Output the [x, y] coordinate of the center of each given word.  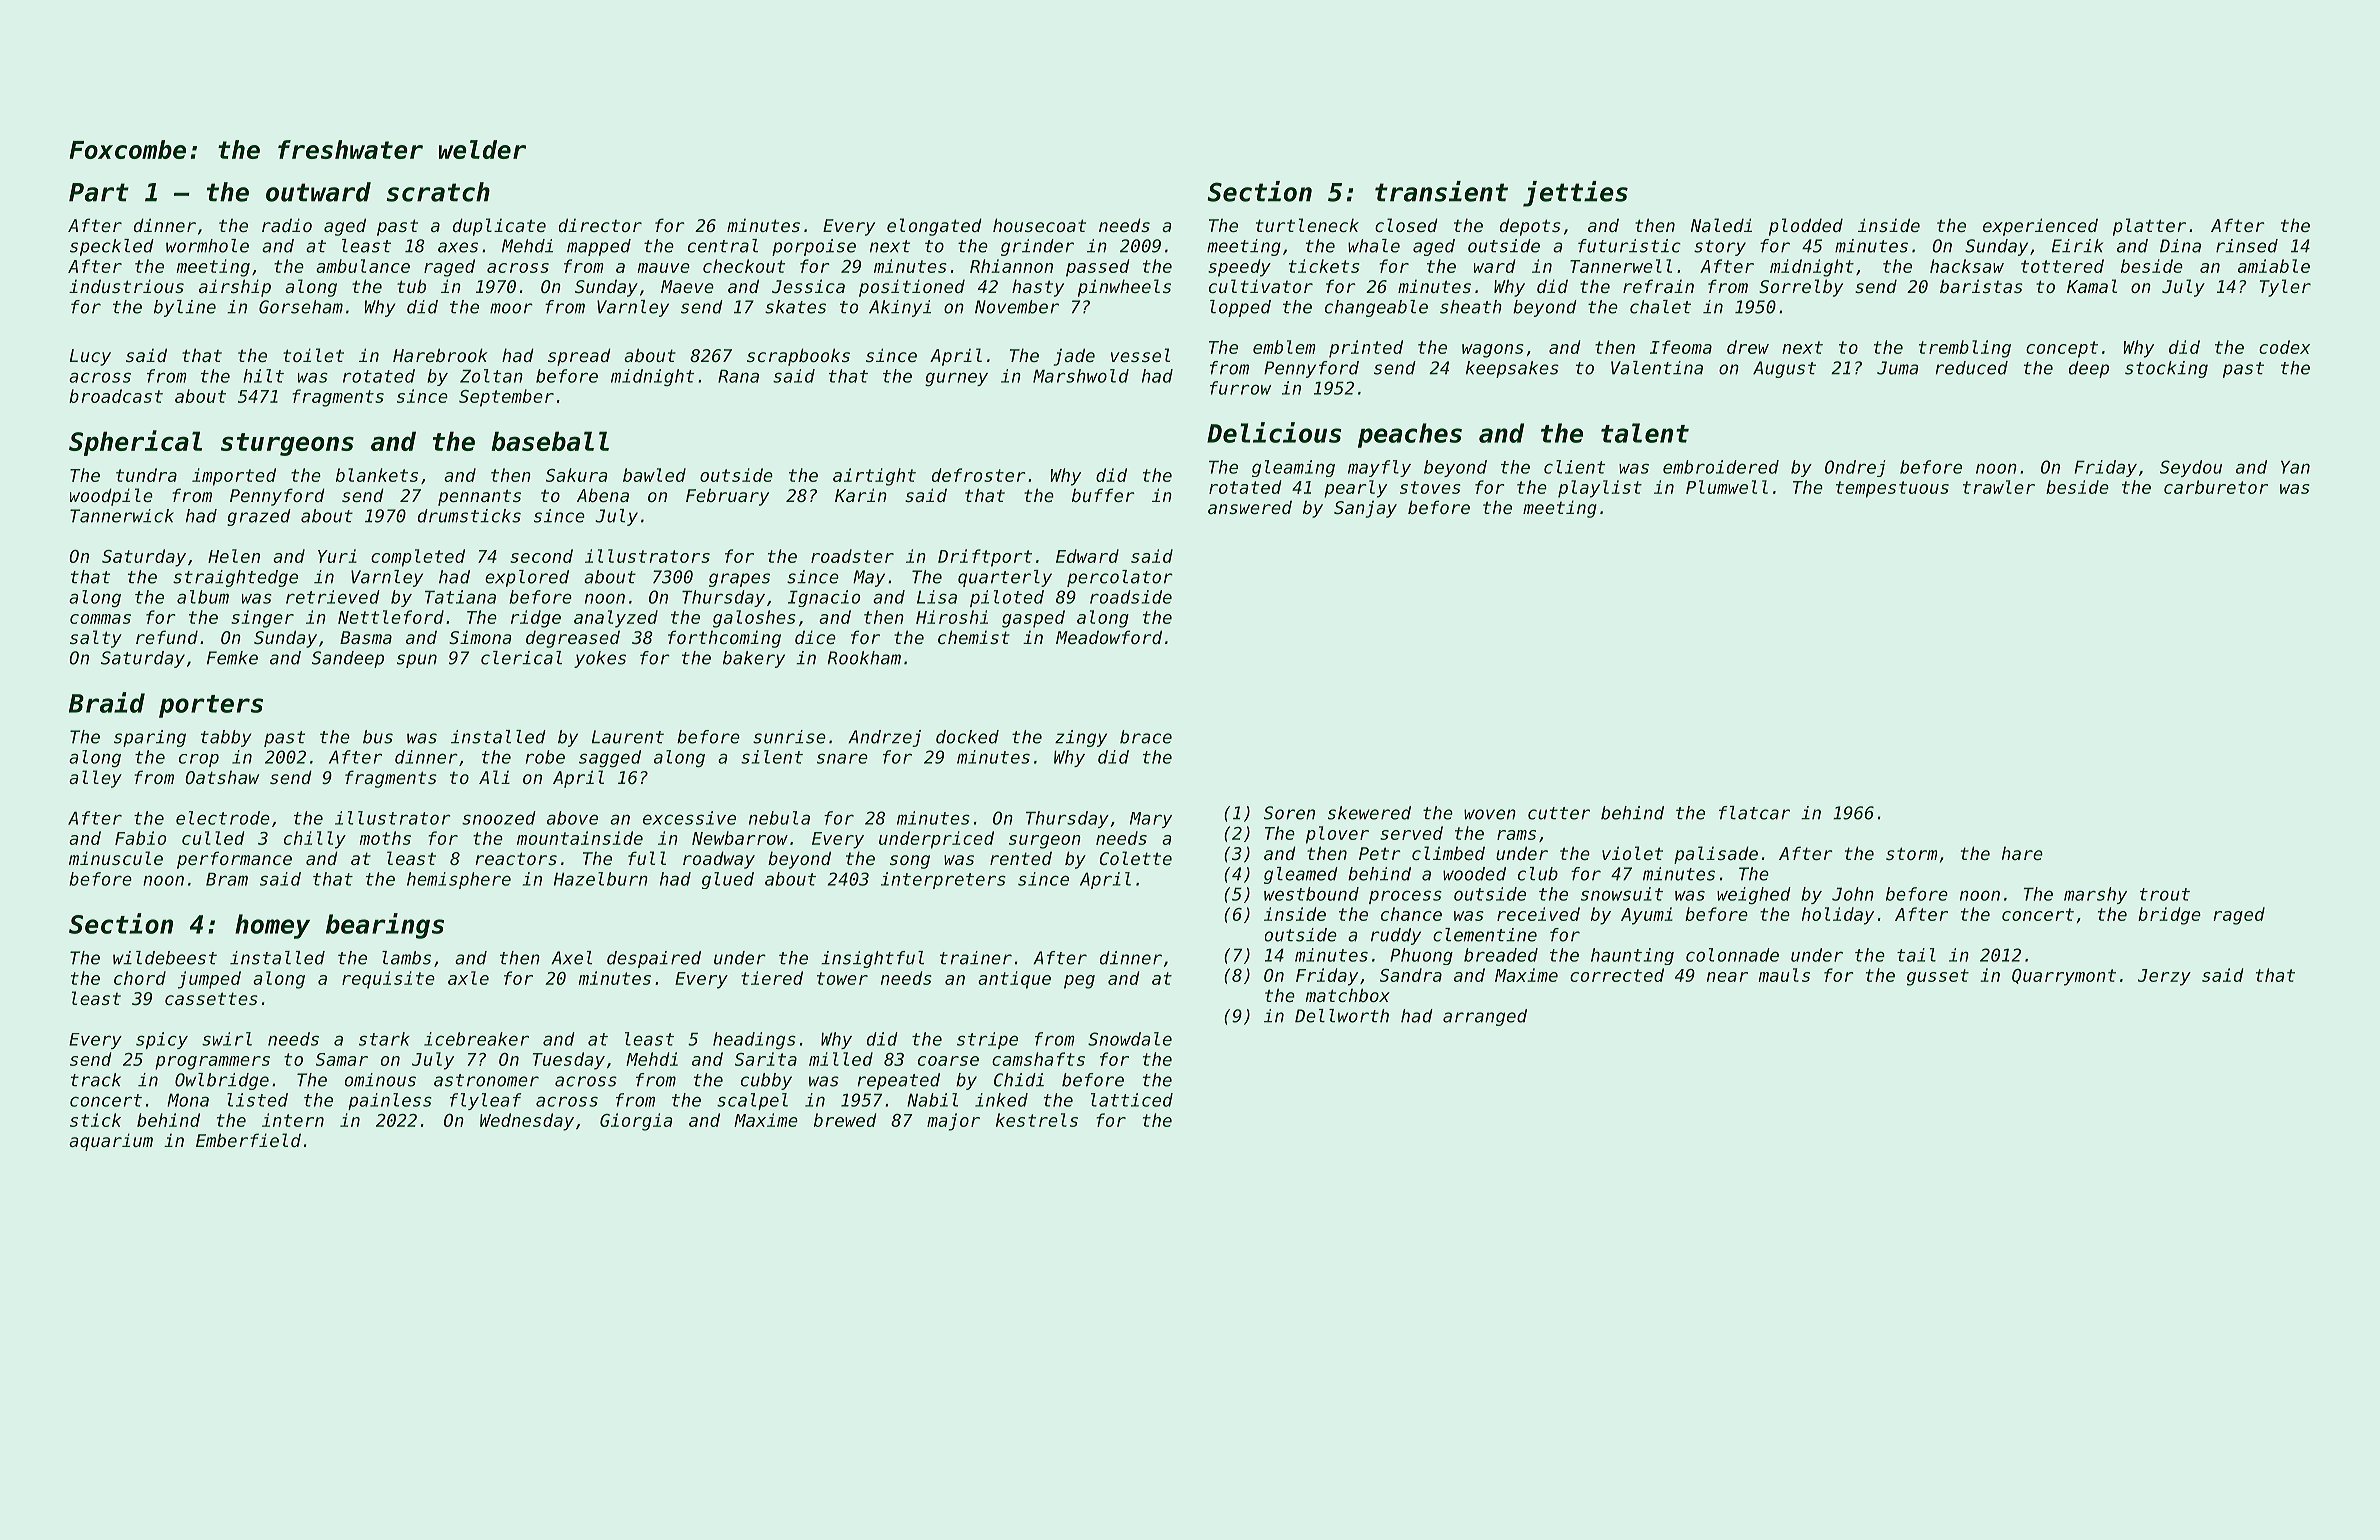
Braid [107, 702]
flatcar [1754, 813]
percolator [1120, 578]
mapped [599, 247]
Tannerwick [122, 516]
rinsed [2247, 246]
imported [234, 477]
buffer [1103, 495]
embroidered [1721, 467]
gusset [1938, 977]
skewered [1369, 813]
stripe [987, 1040]
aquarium [111, 1142]
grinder [1037, 247]
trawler [1999, 487]
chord [140, 978]
